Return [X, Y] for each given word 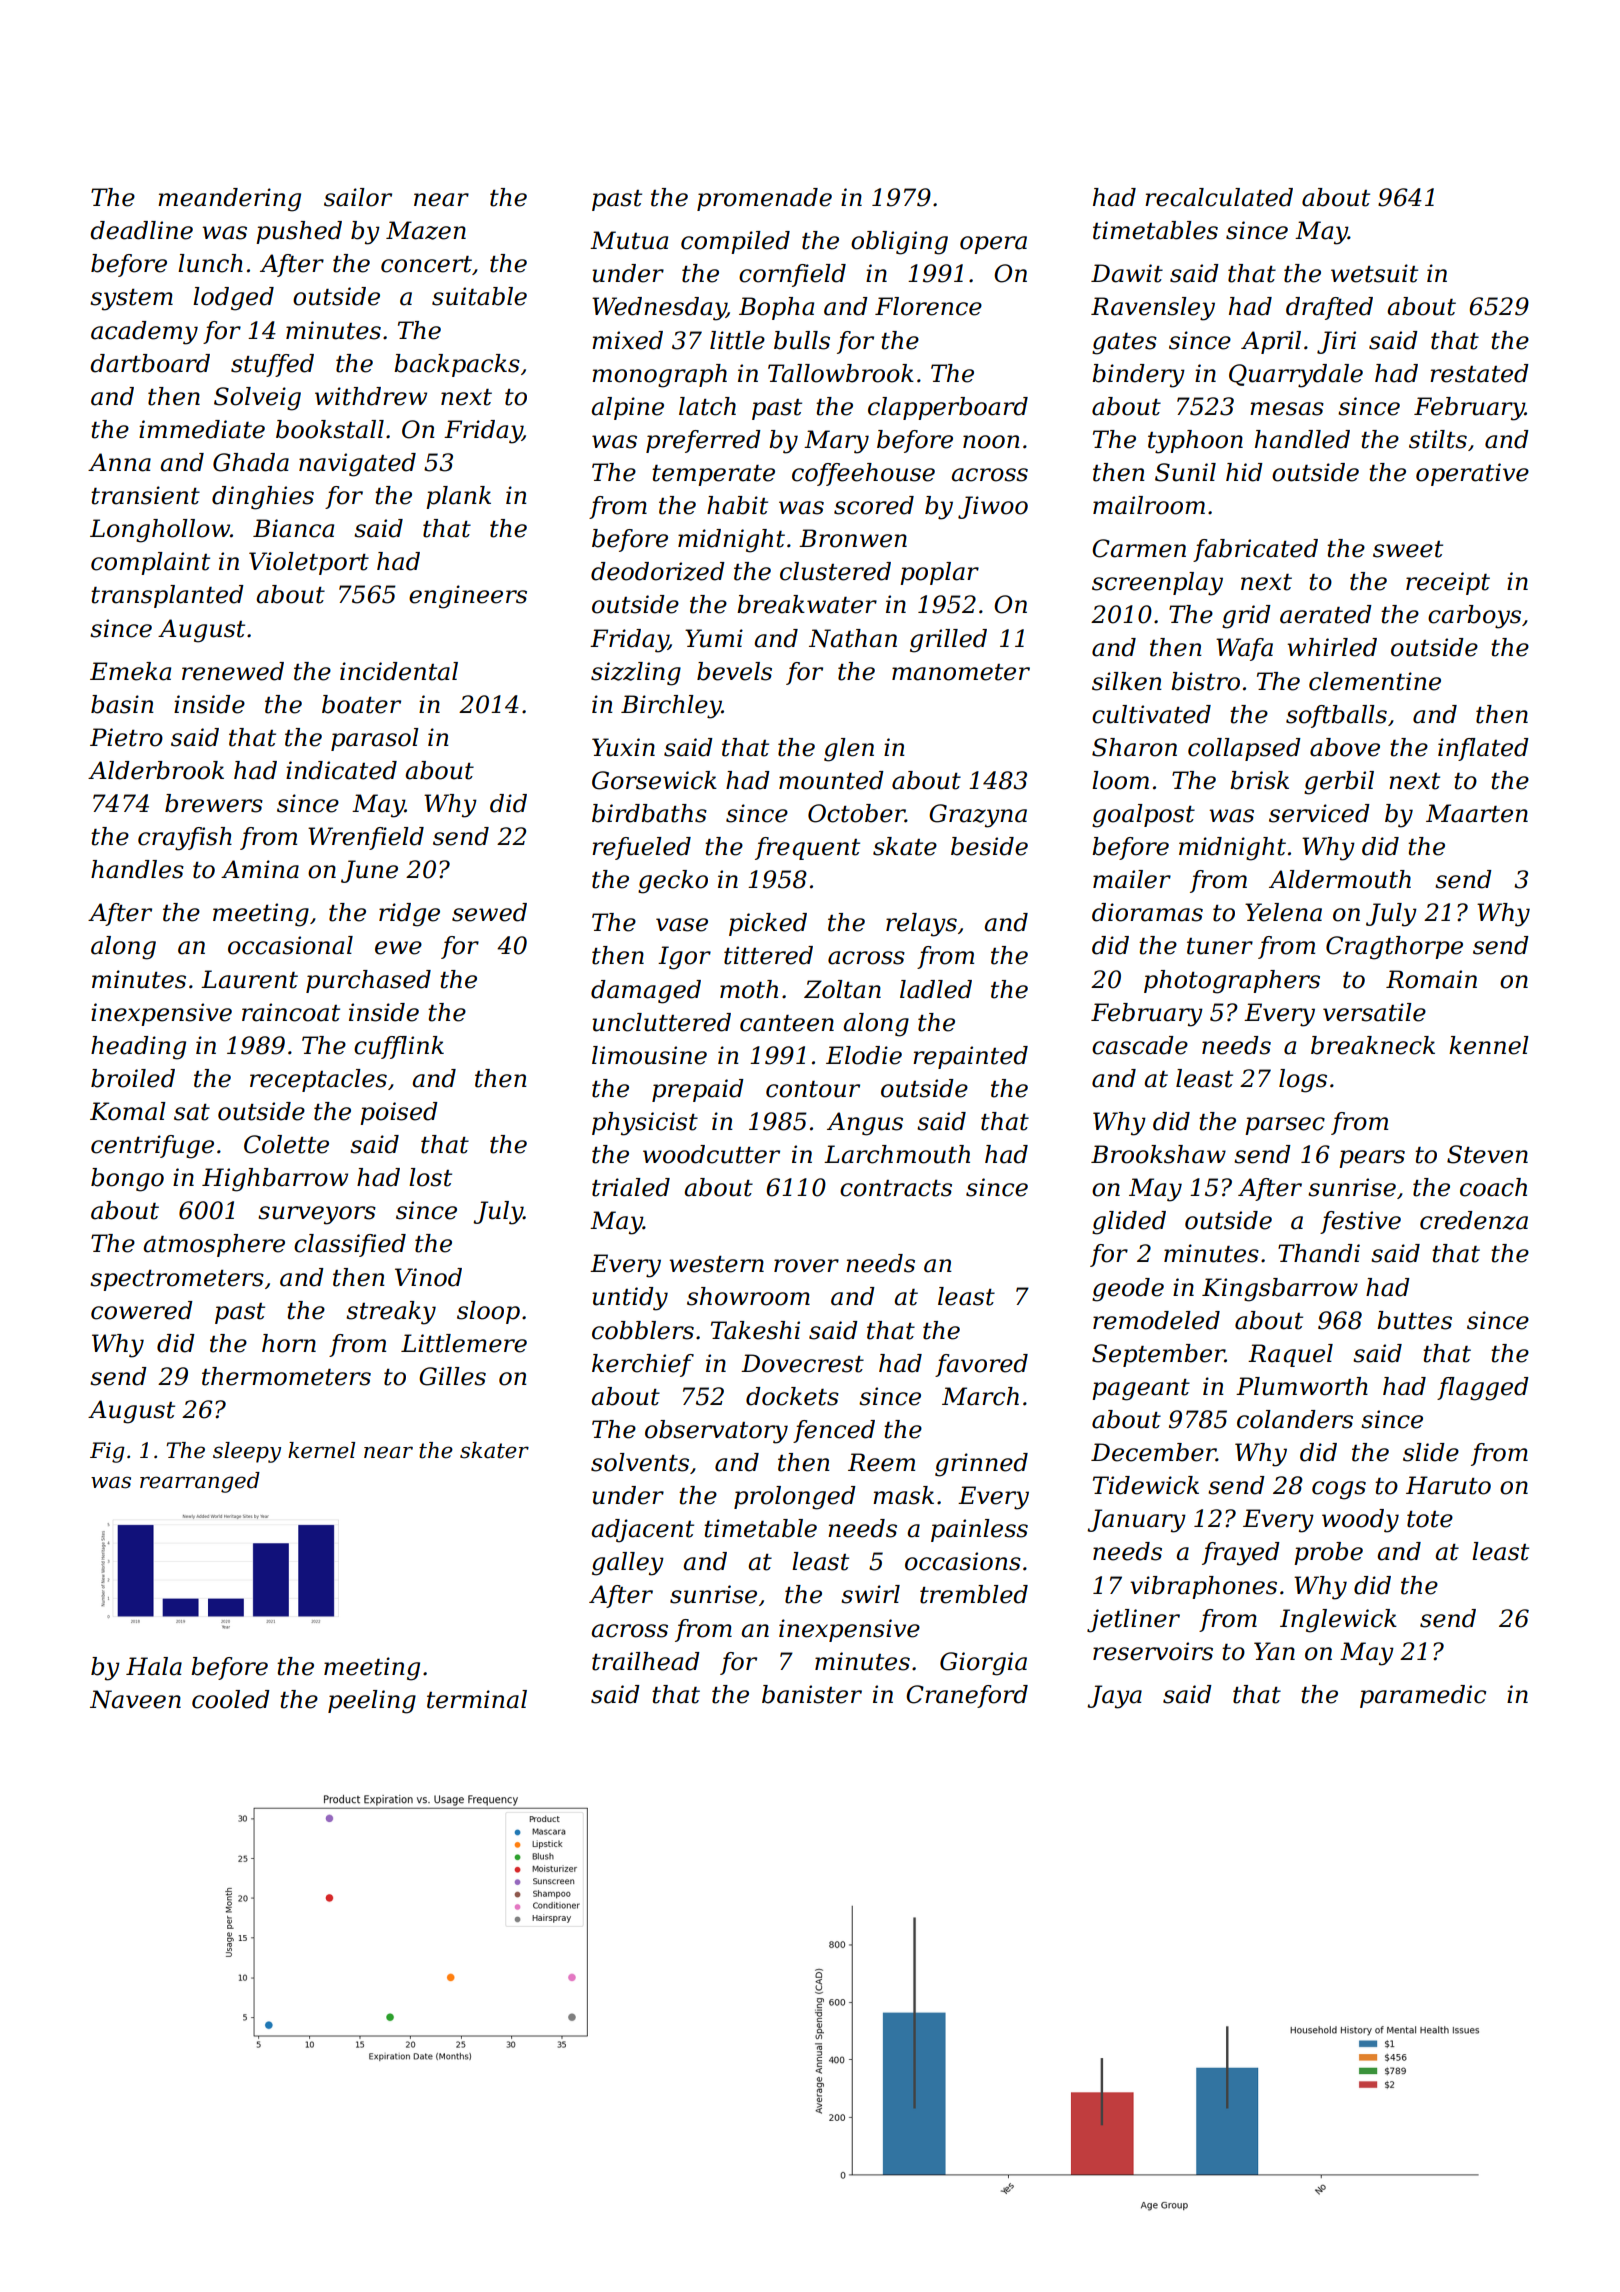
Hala [154, 1666]
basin [122, 704]
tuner [1220, 946]
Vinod [428, 1277]
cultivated [1151, 714]
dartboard [150, 363]
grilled [948, 641]
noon [991, 442]
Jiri [1336, 342]
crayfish [185, 839]
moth [749, 989]
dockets [792, 1396]
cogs [1339, 1490]
